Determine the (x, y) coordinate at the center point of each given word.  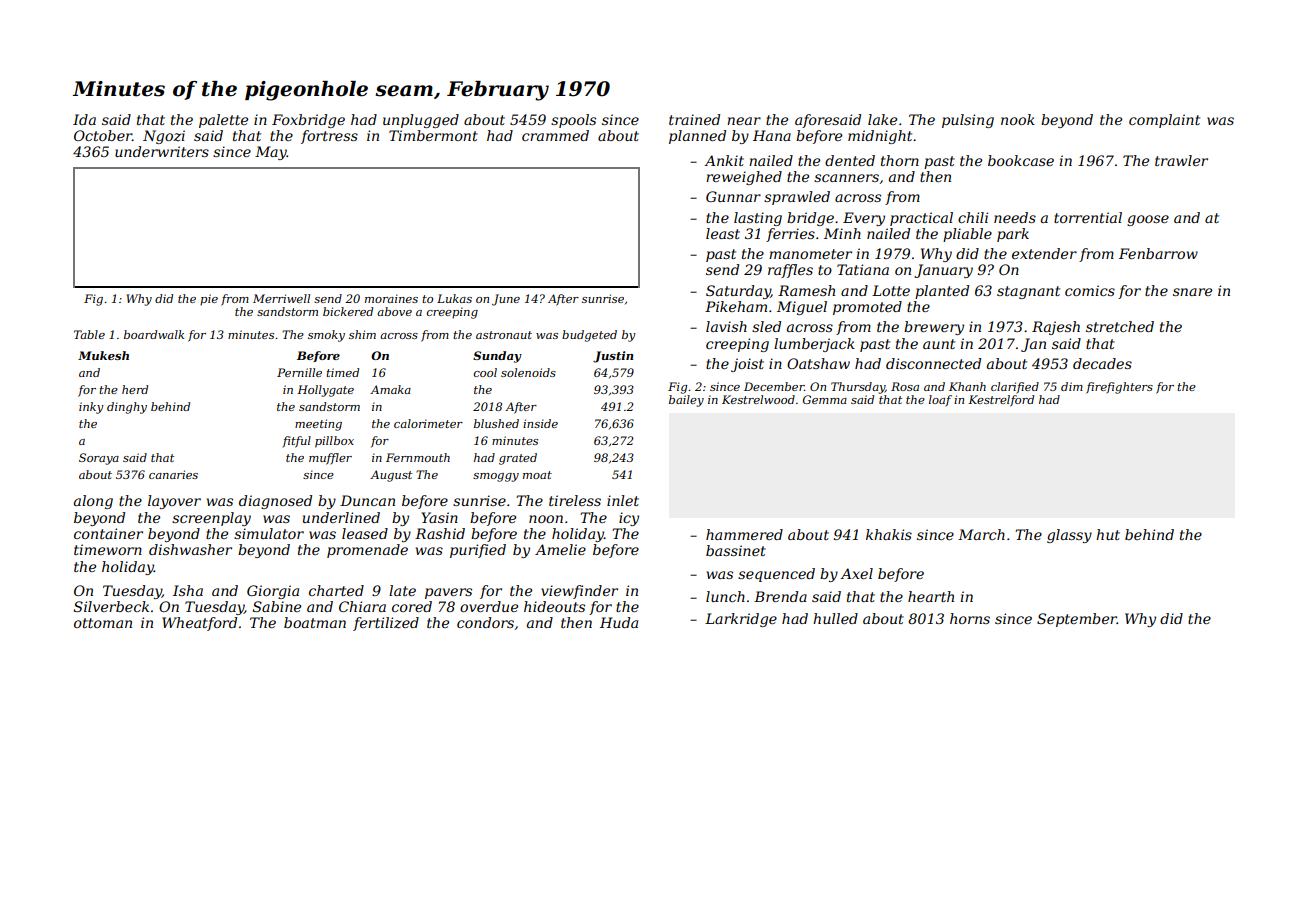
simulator (269, 533)
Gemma (825, 399)
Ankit (724, 160)
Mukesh (103, 355)
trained (694, 119)
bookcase (1021, 160)
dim (1072, 386)
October (103, 135)
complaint (1164, 121)
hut (1108, 534)
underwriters (162, 151)
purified (478, 551)
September (1077, 620)
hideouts (554, 606)
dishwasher (190, 549)
